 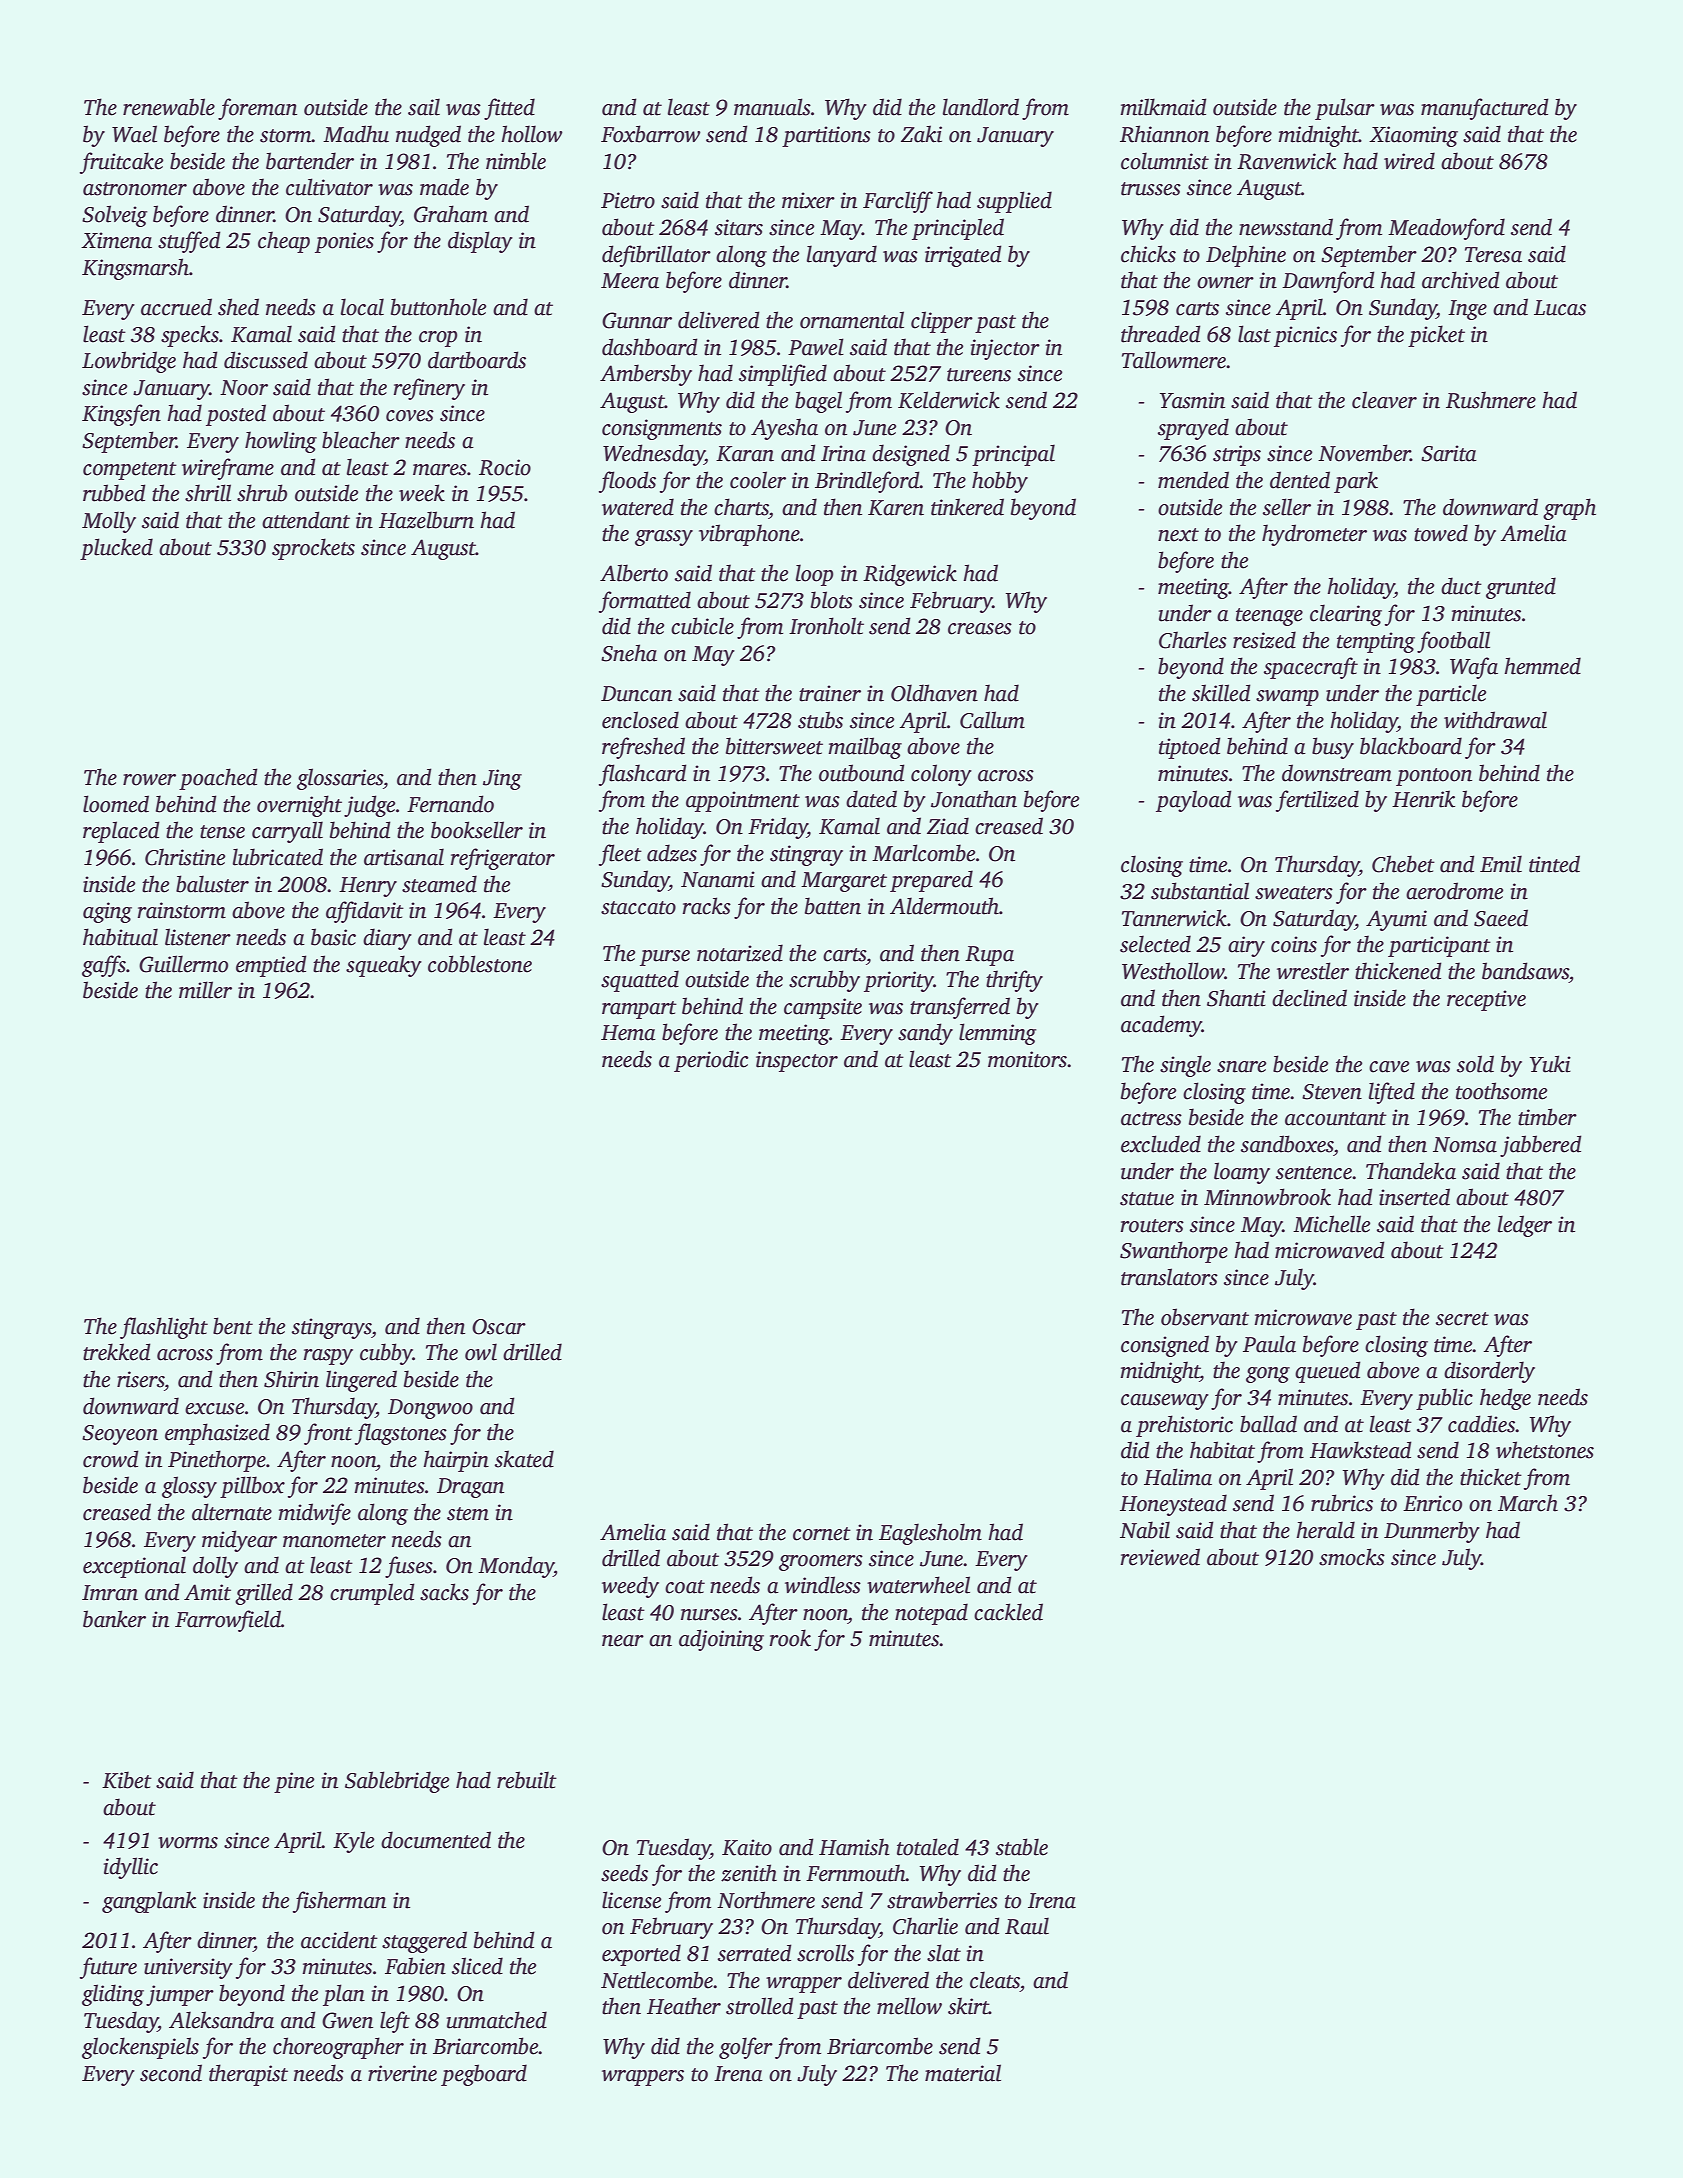 What do you see at coordinates (365, 912) in the screenshot?
I see `affidavit` at bounding box center [365, 912].
